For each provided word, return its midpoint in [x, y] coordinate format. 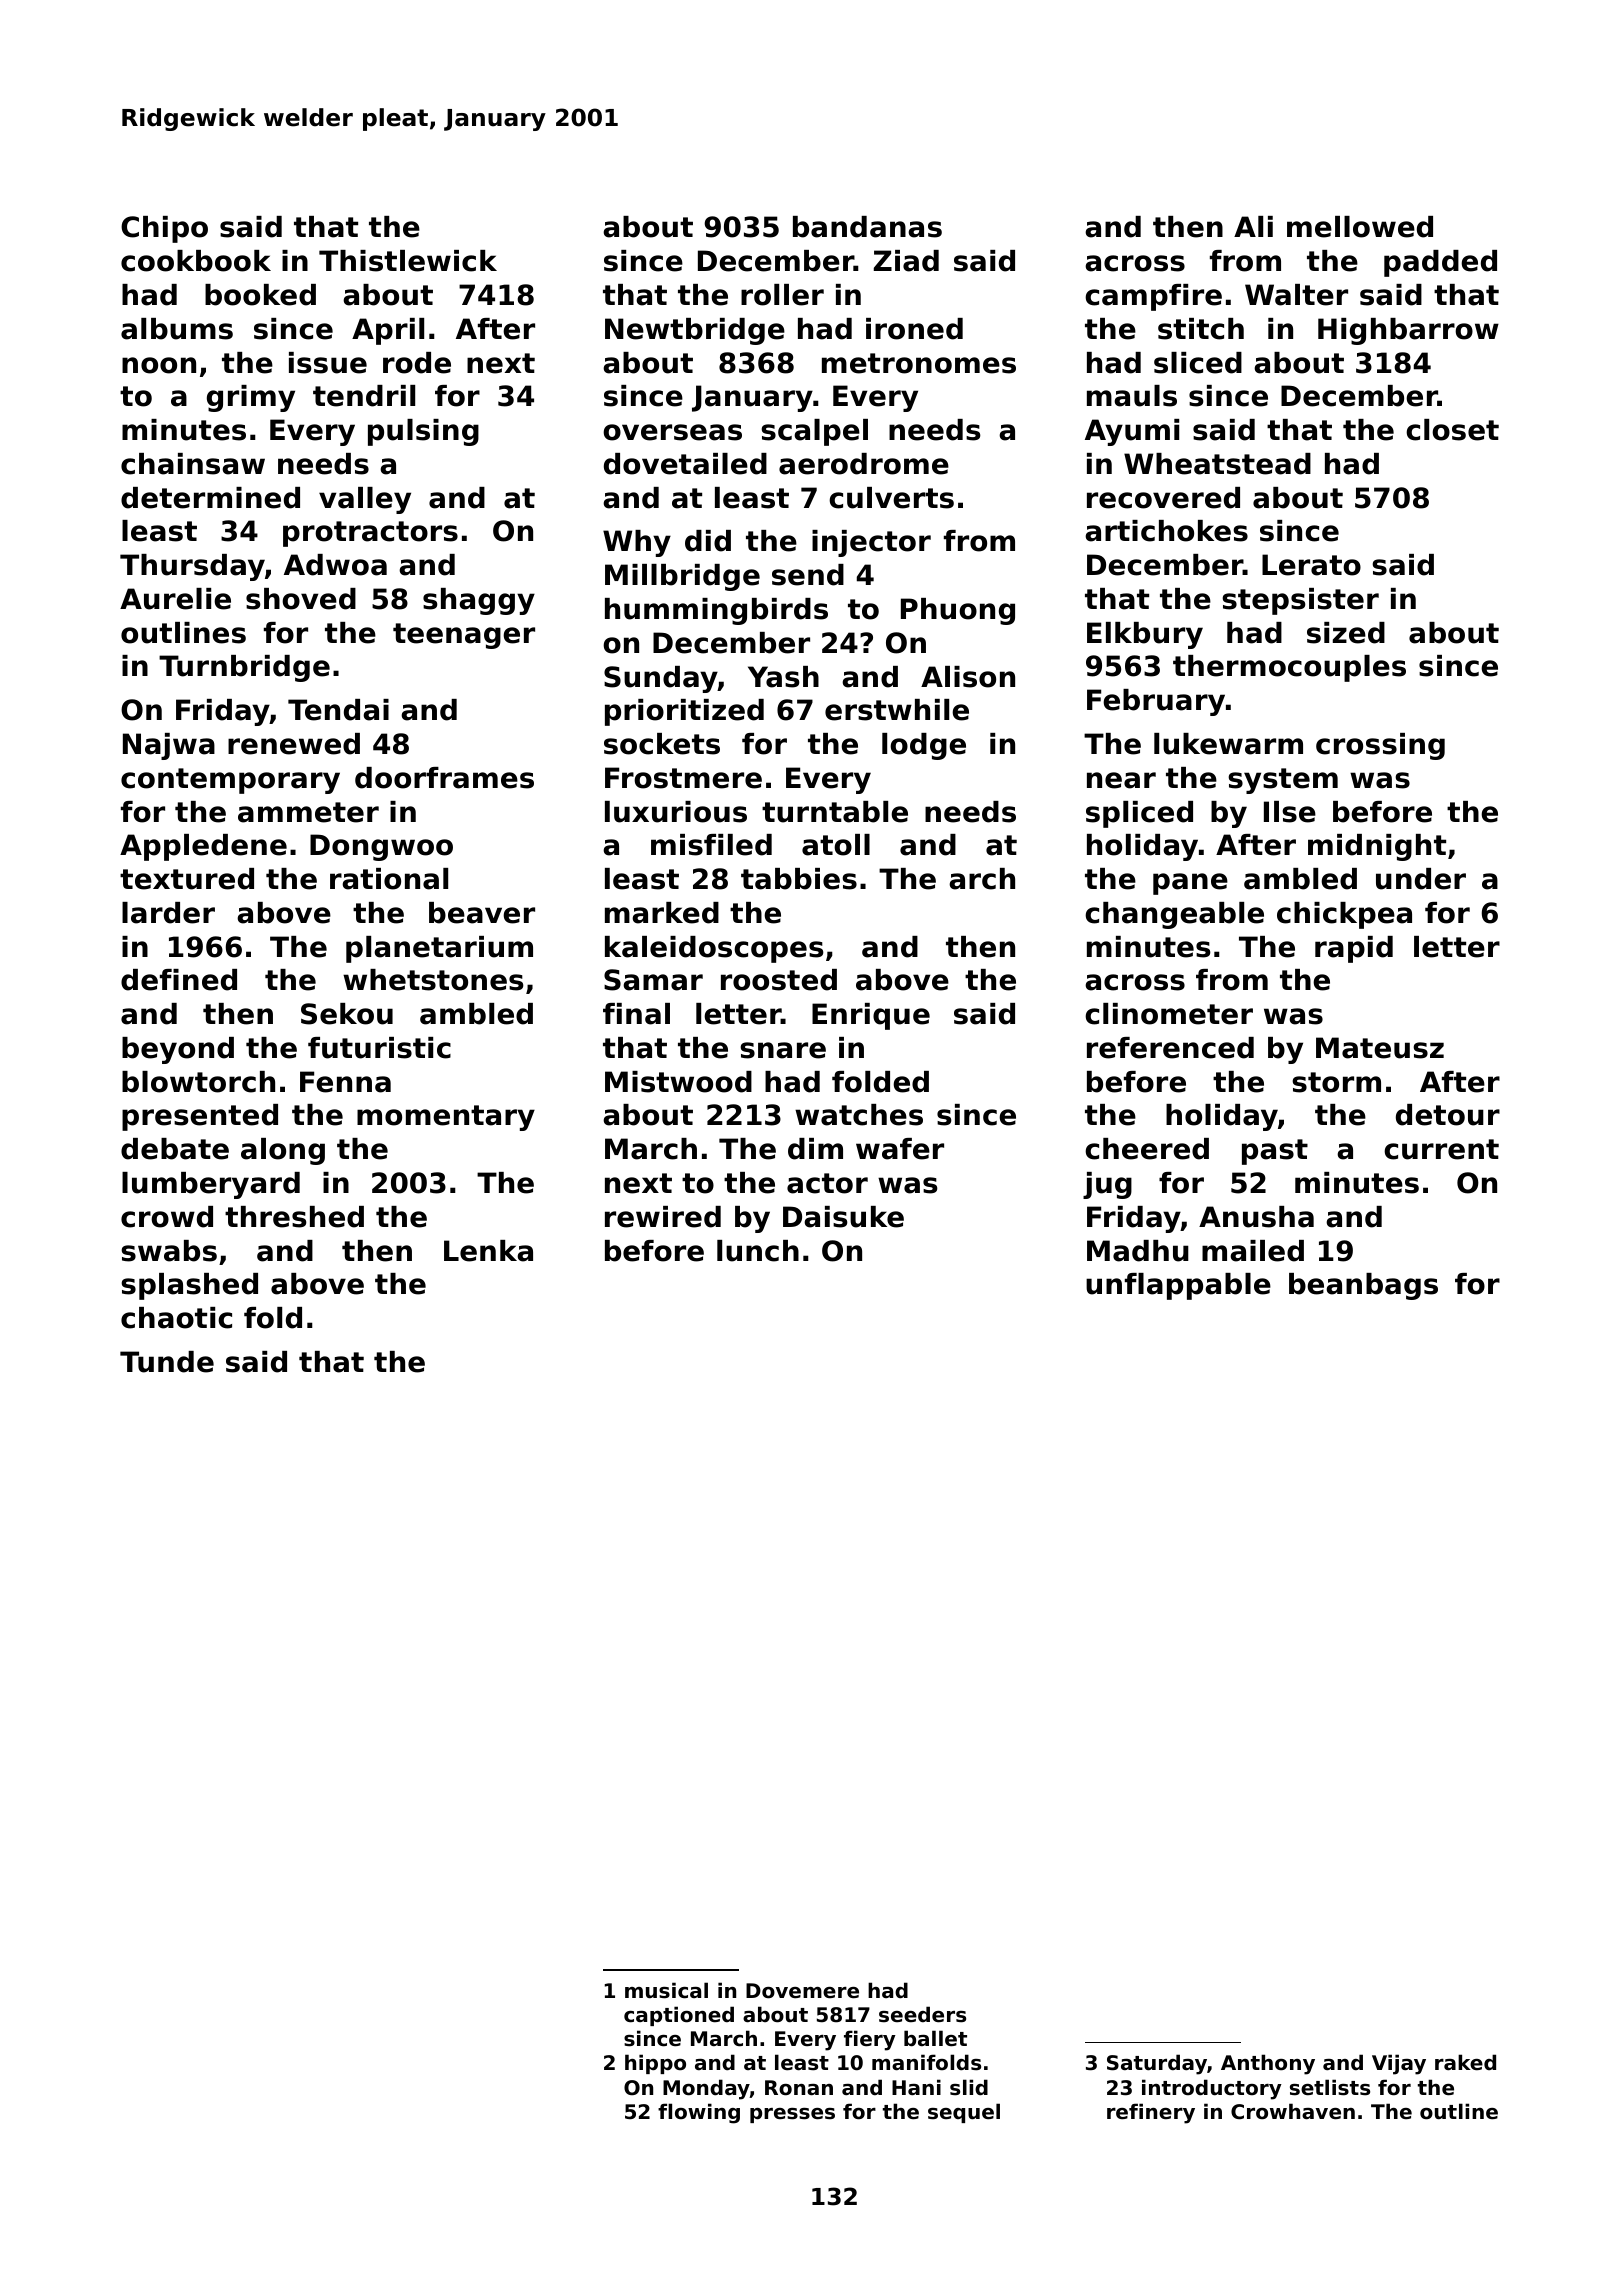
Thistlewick [408, 261]
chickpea [1344, 915]
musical [666, 1990]
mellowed [1360, 227]
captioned [679, 2016]
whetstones [433, 980]
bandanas [867, 227]
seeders [922, 2014]
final [636, 1014]
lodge [924, 746]
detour [1448, 1115]
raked [1465, 2062]
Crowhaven [1293, 2111]
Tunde [167, 1362]
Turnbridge [244, 668]
